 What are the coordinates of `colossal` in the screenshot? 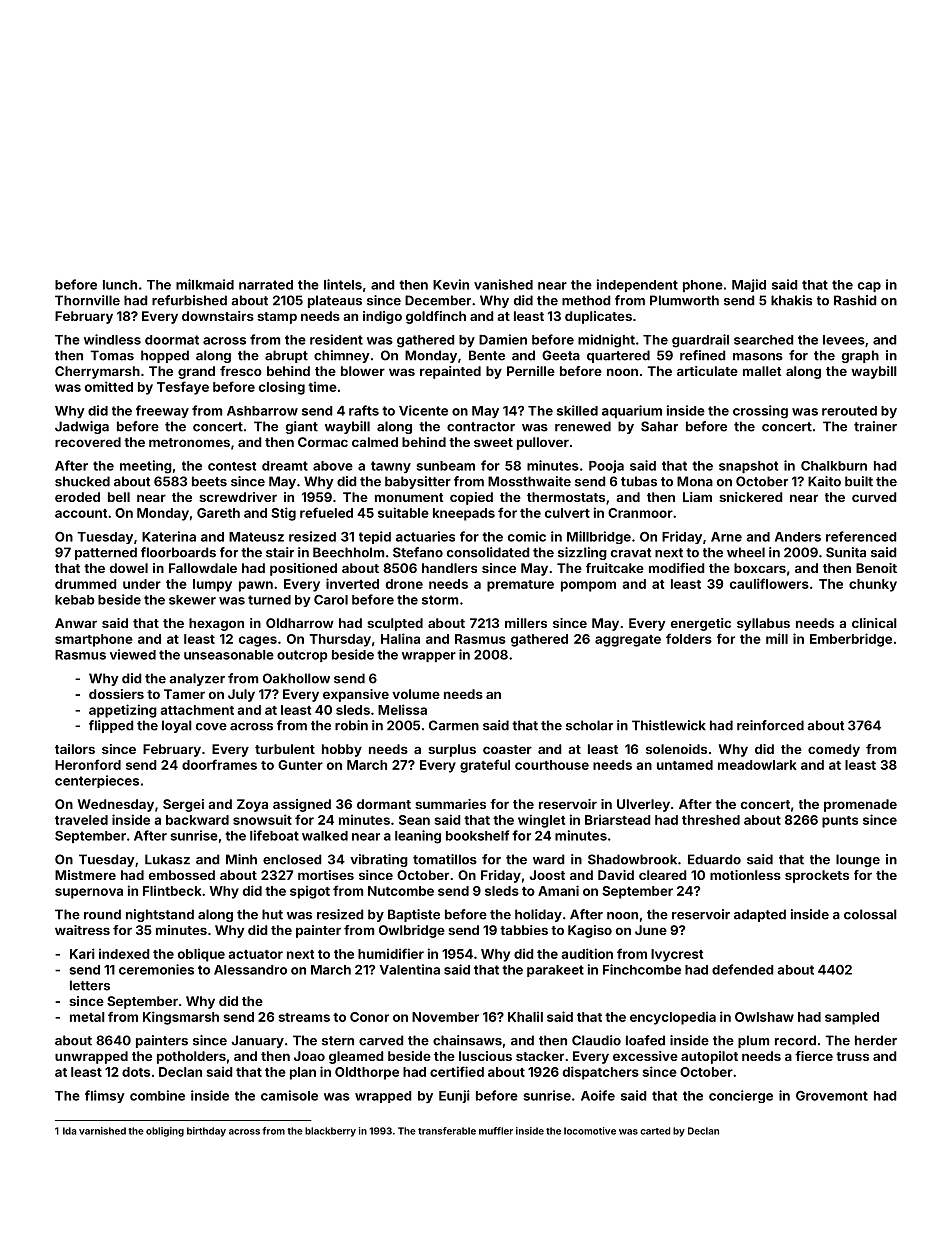 It's located at (870, 914).
